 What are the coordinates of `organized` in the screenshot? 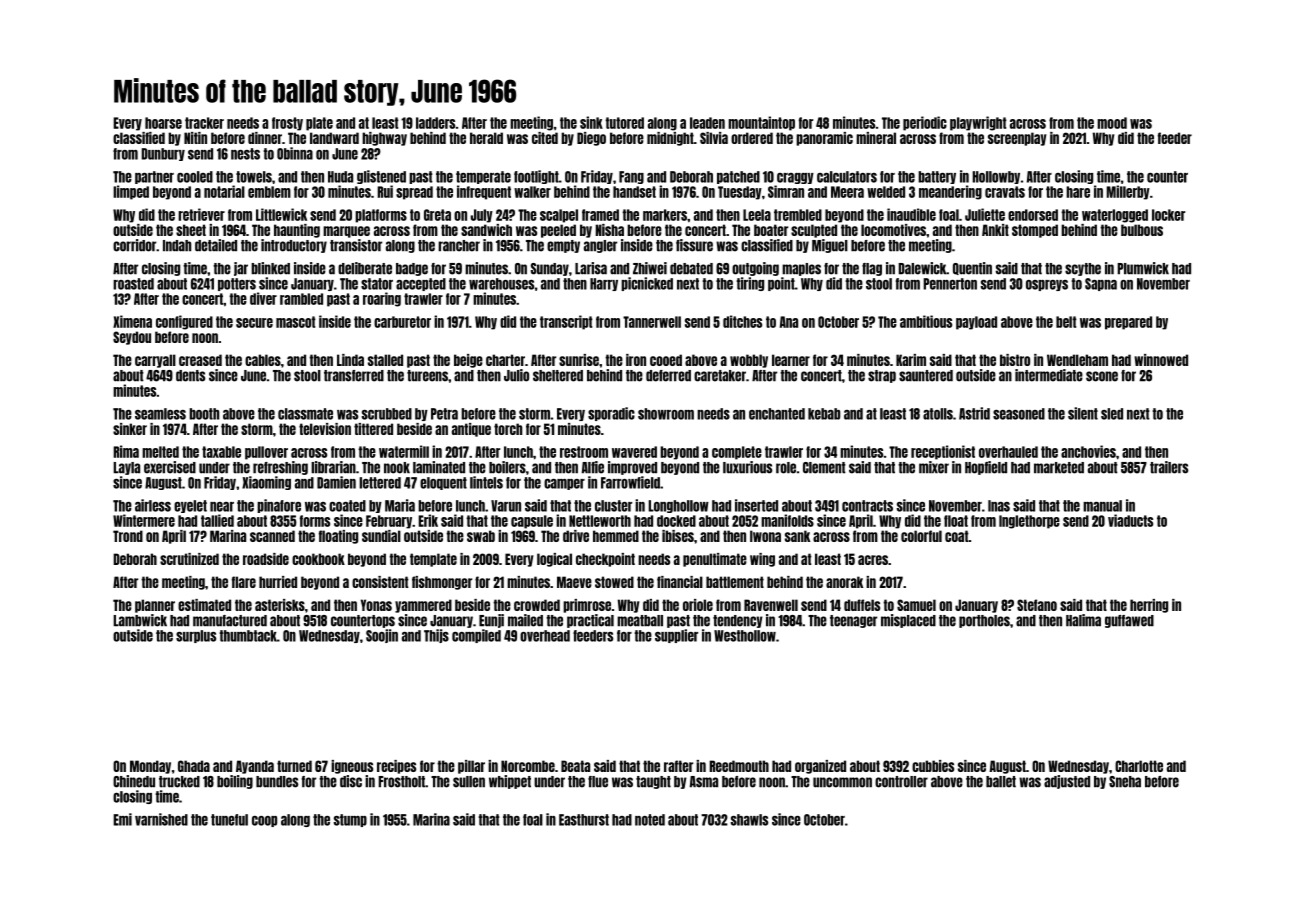 It's located at (820, 767).
